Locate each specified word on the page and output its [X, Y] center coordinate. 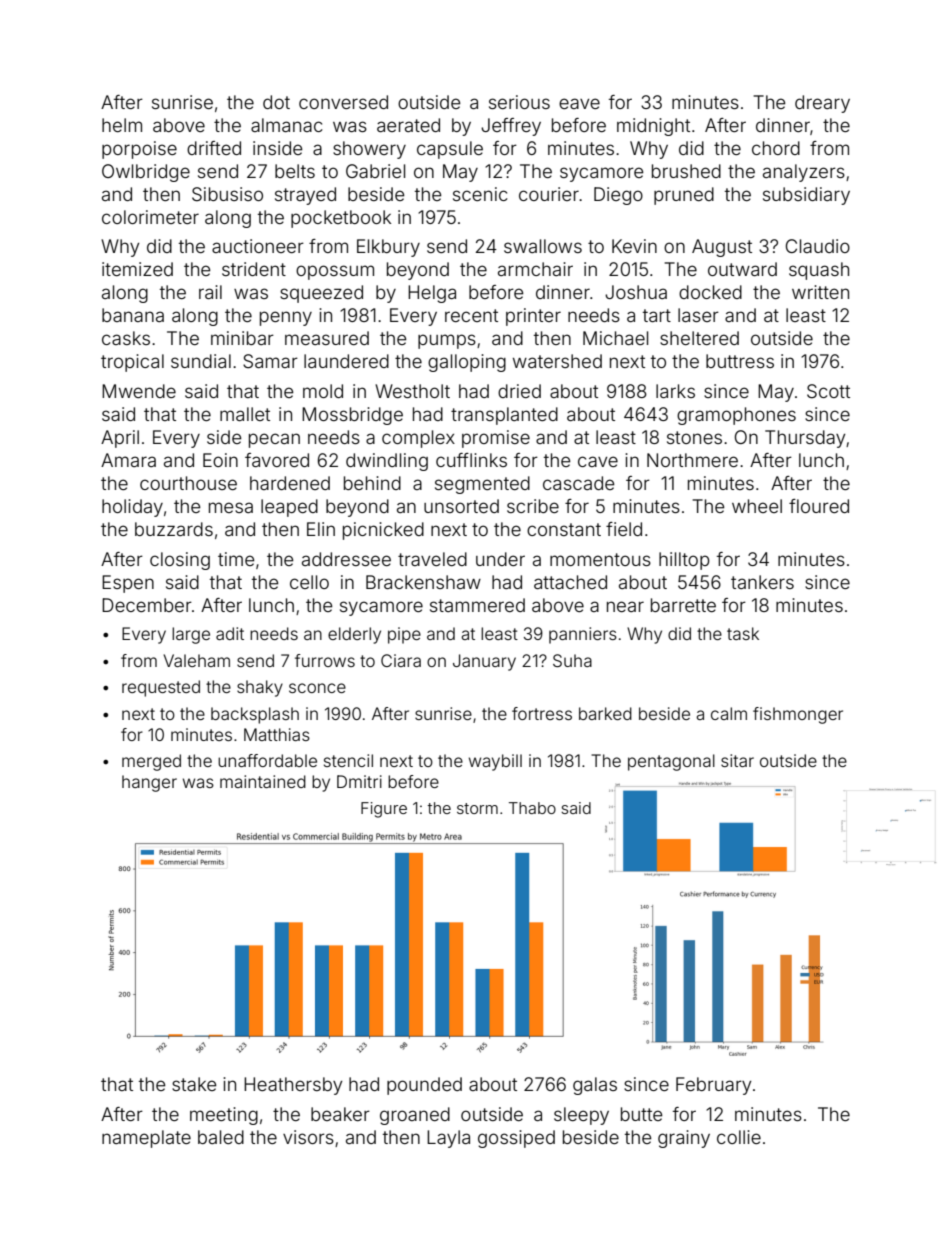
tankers [762, 582]
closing [180, 561]
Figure [384, 810]
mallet [245, 414]
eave [579, 103]
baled [221, 1137]
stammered [477, 605]
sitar [737, 760]
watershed [557, 361]
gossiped [516, 1139]
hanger [149, 783]
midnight [653, 127]
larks [675, 391]
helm [122, 125]
